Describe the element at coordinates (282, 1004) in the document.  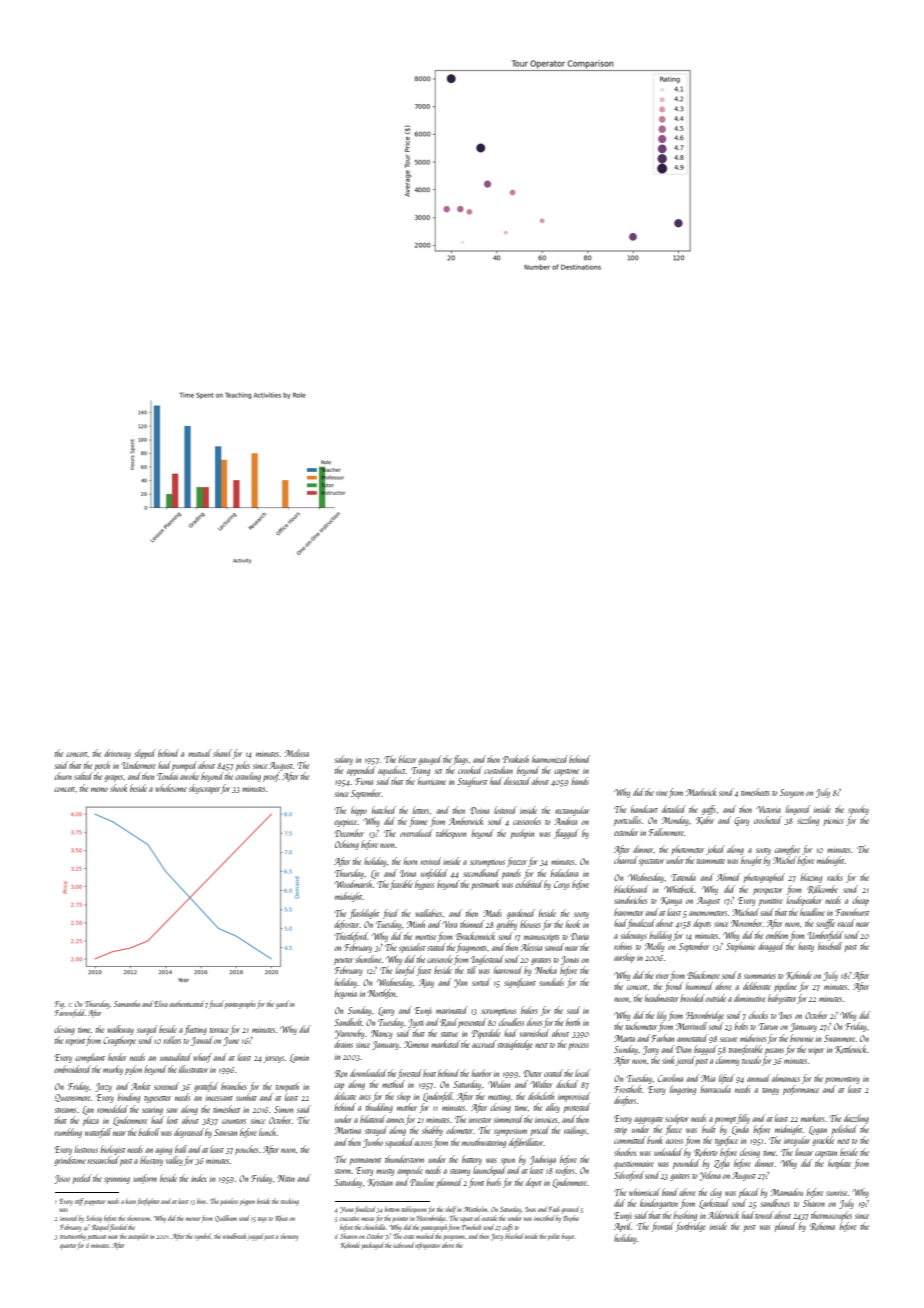
I see `yard` at that location.
